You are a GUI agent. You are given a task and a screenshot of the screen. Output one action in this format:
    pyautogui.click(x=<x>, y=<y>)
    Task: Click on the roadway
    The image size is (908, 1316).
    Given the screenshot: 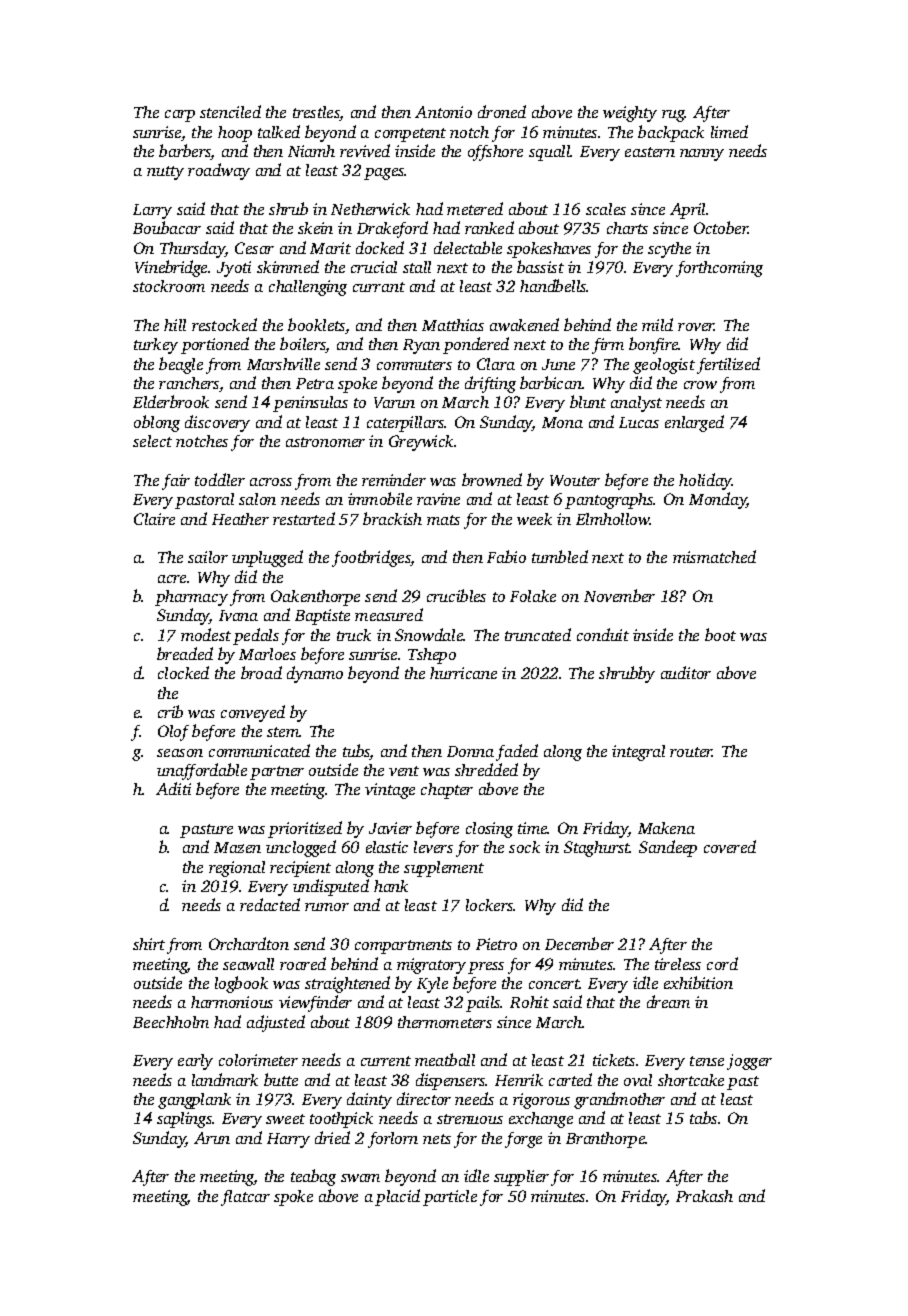 What is the action you would take?
    pyautogui.click(x=219, y=171)
